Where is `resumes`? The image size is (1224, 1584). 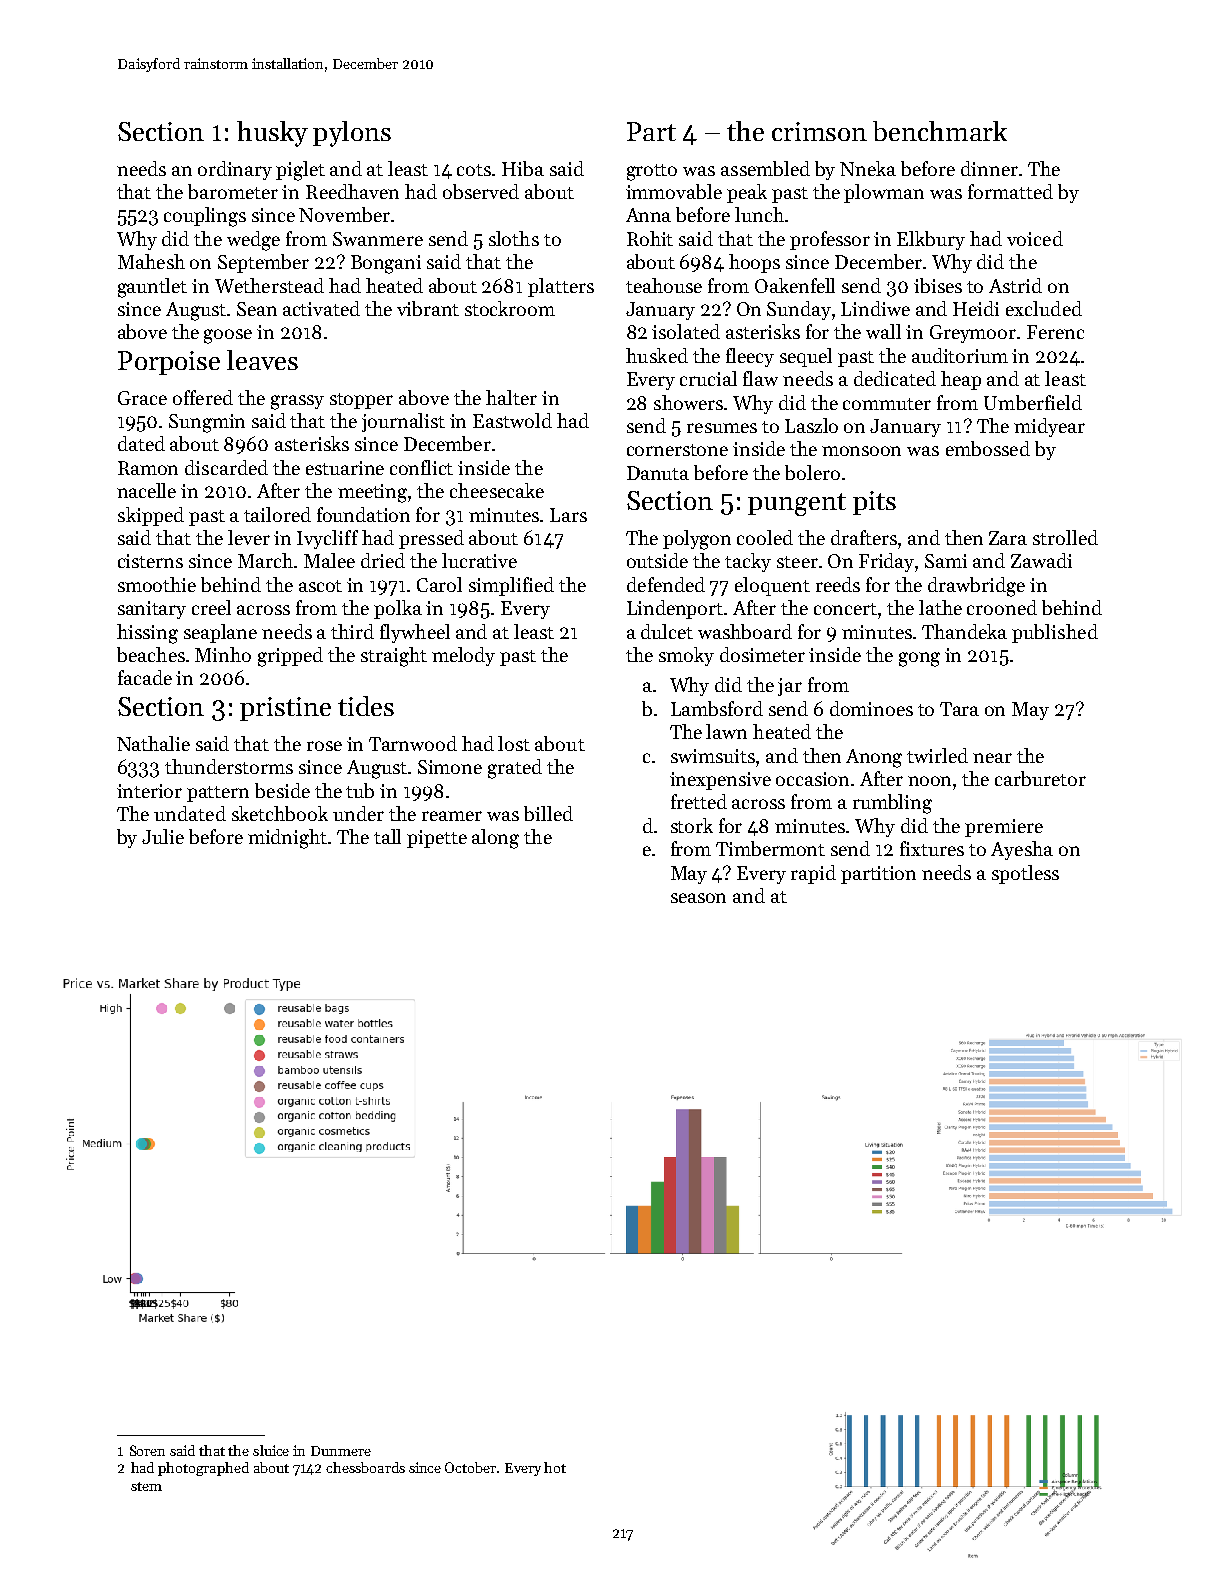
resumes is located at coordinates (722, 428).
